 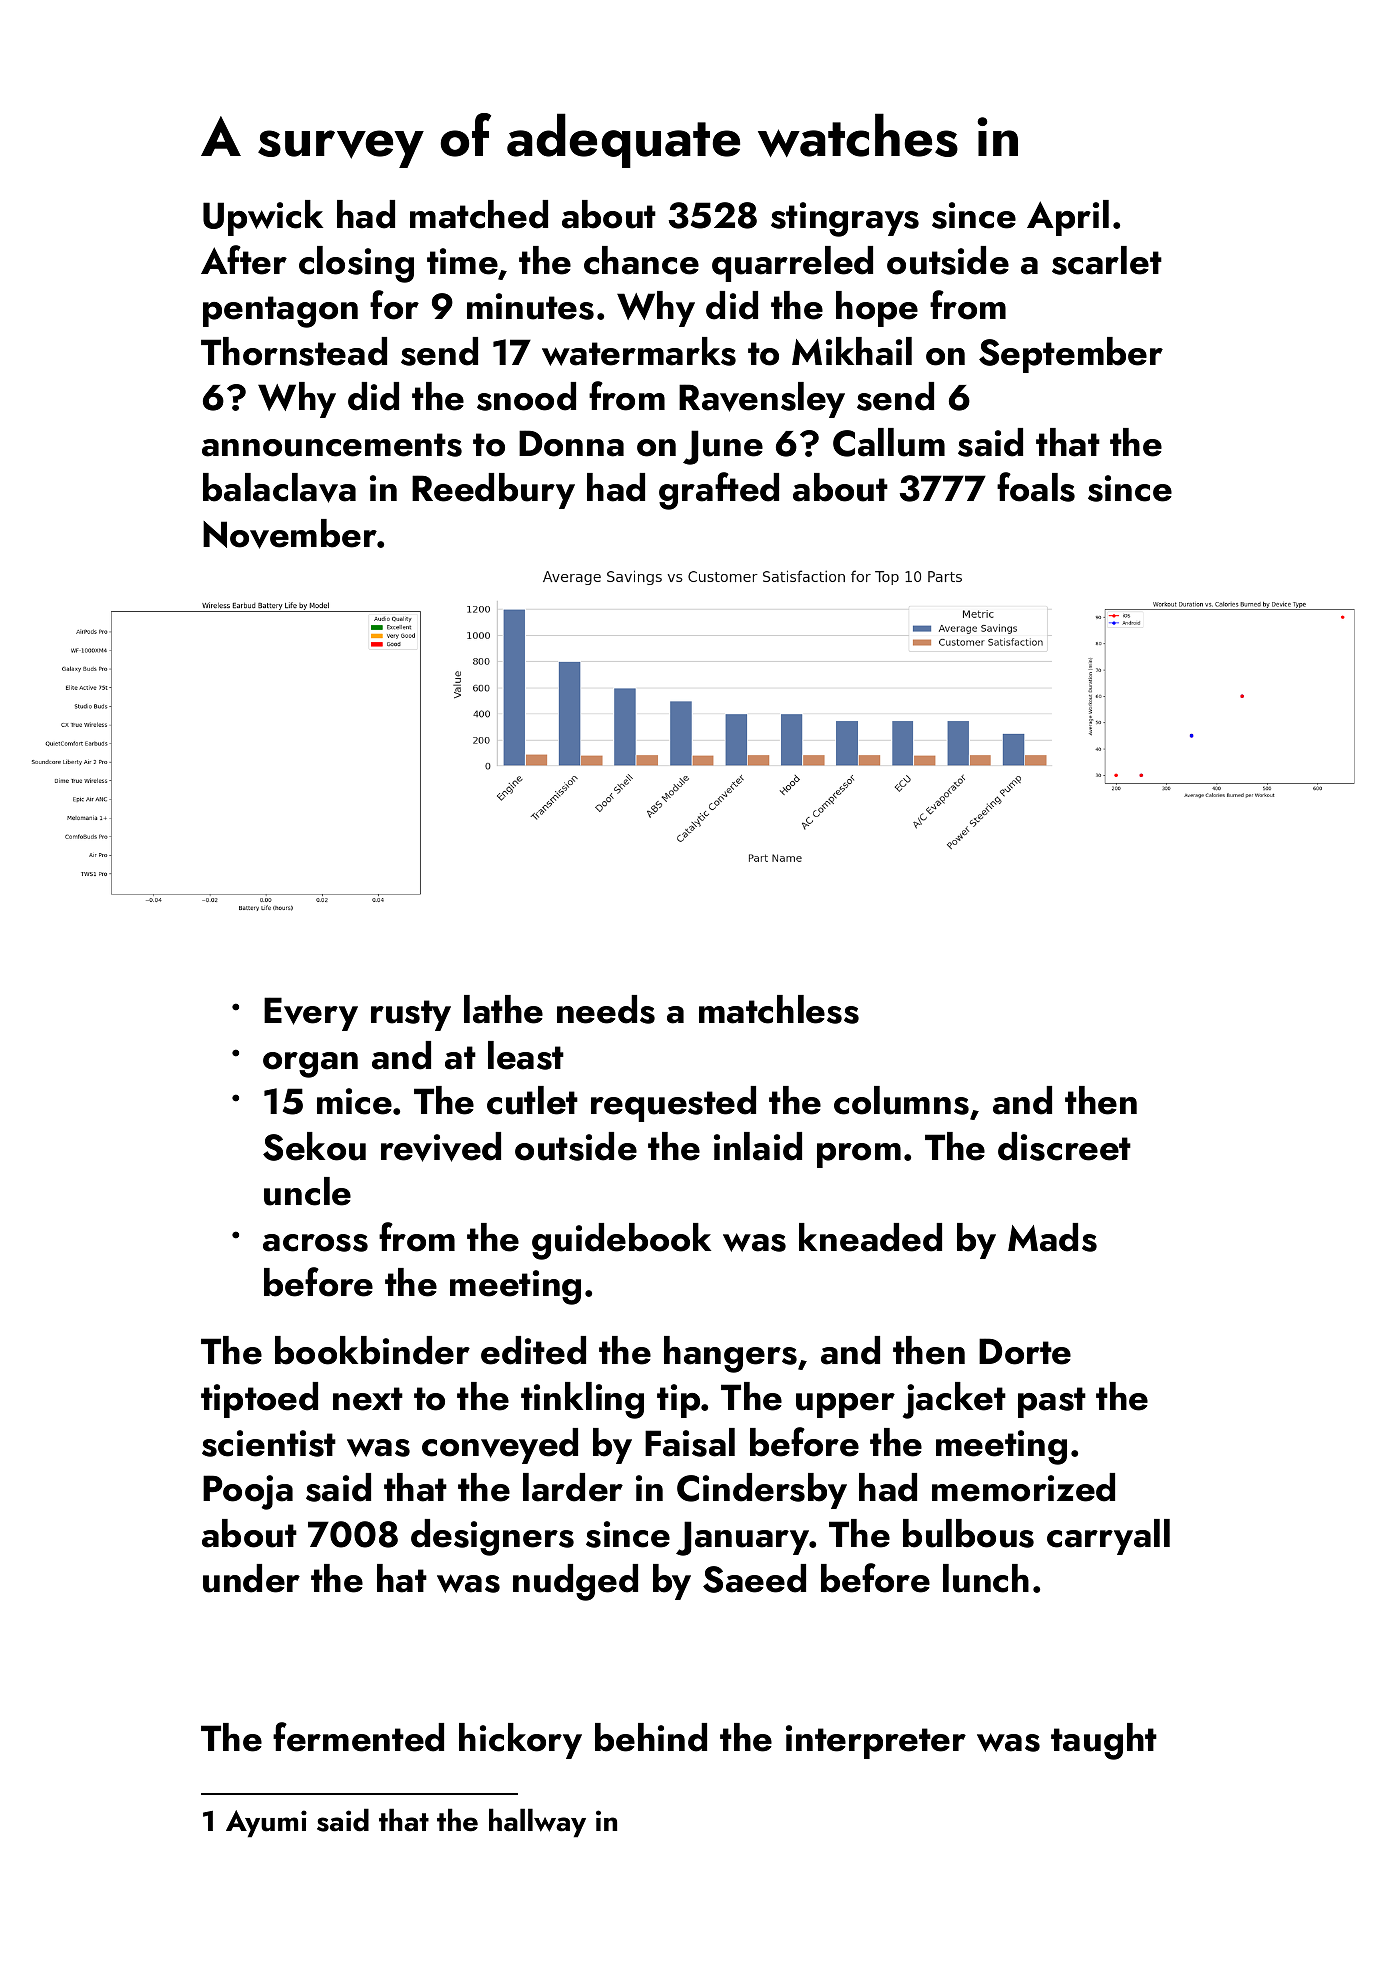 What do you see at coordinates (1104, 1741) in the document?
I see `taught` at bounding box center [1104, 1741].
